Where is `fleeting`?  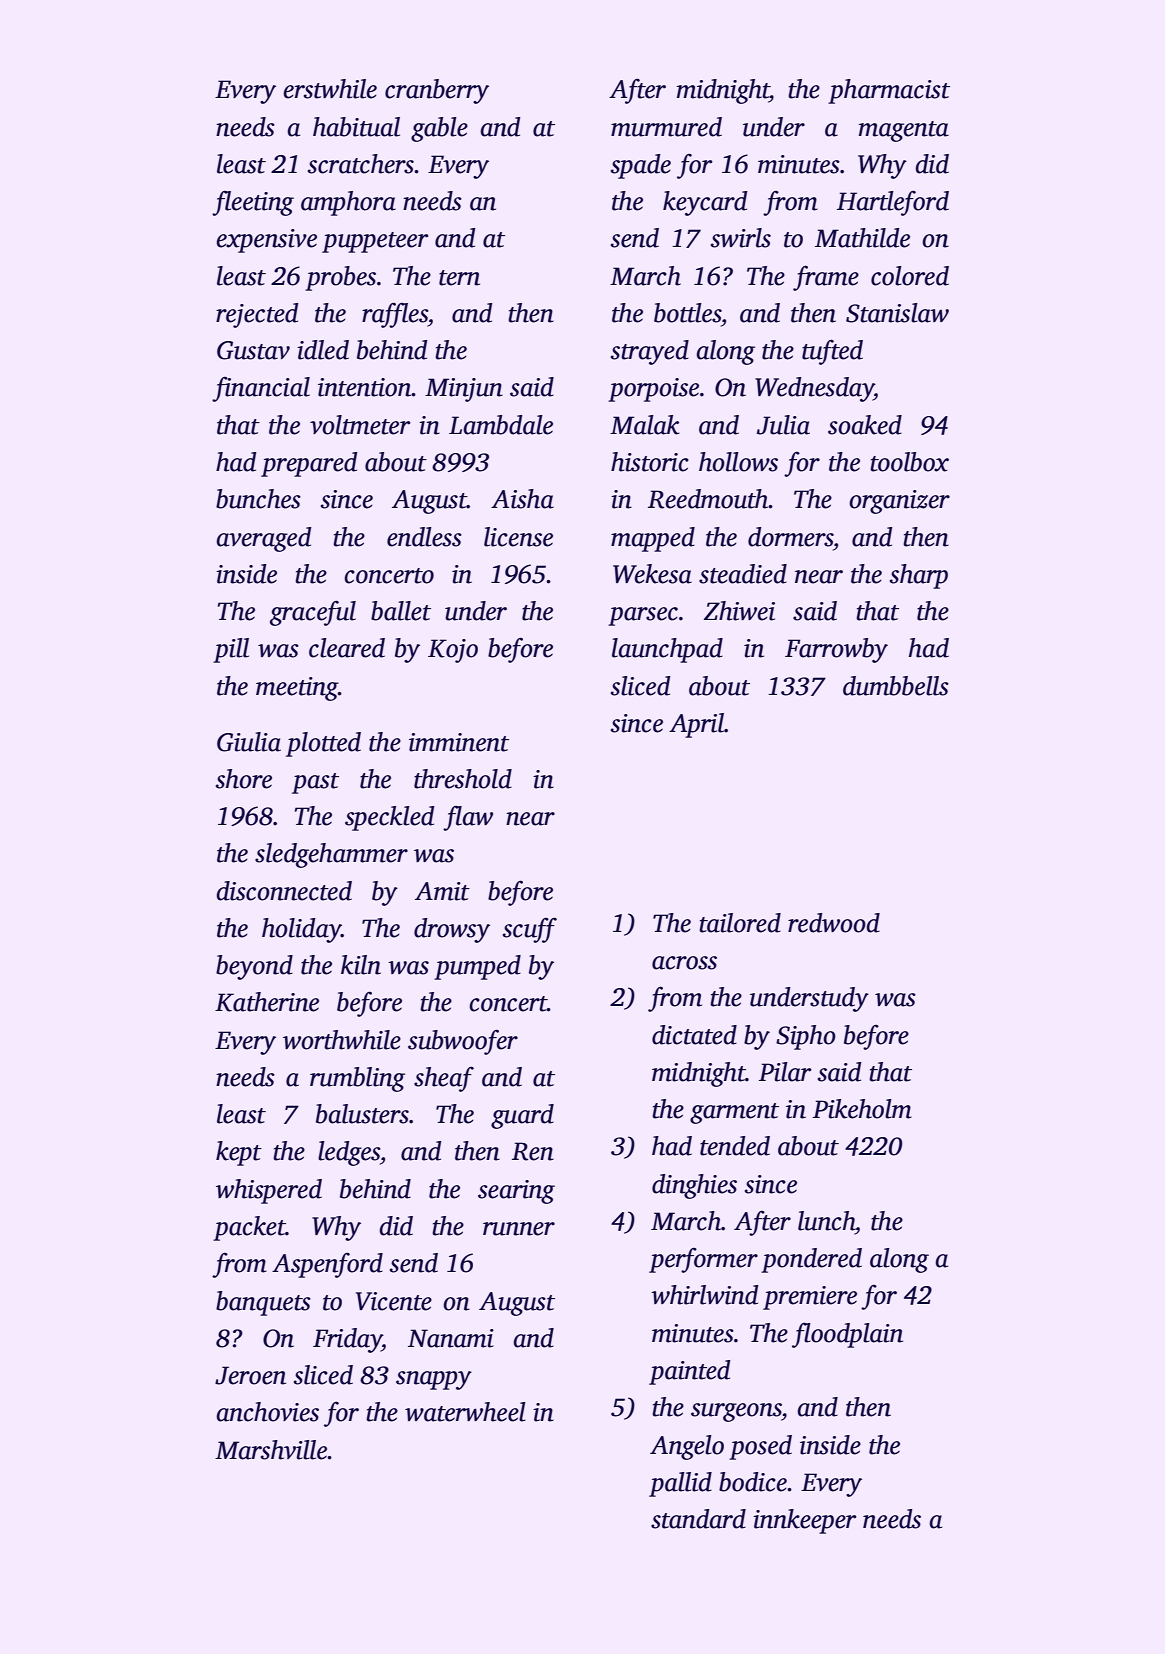
fleeting is located at coordinates (253, 203).
